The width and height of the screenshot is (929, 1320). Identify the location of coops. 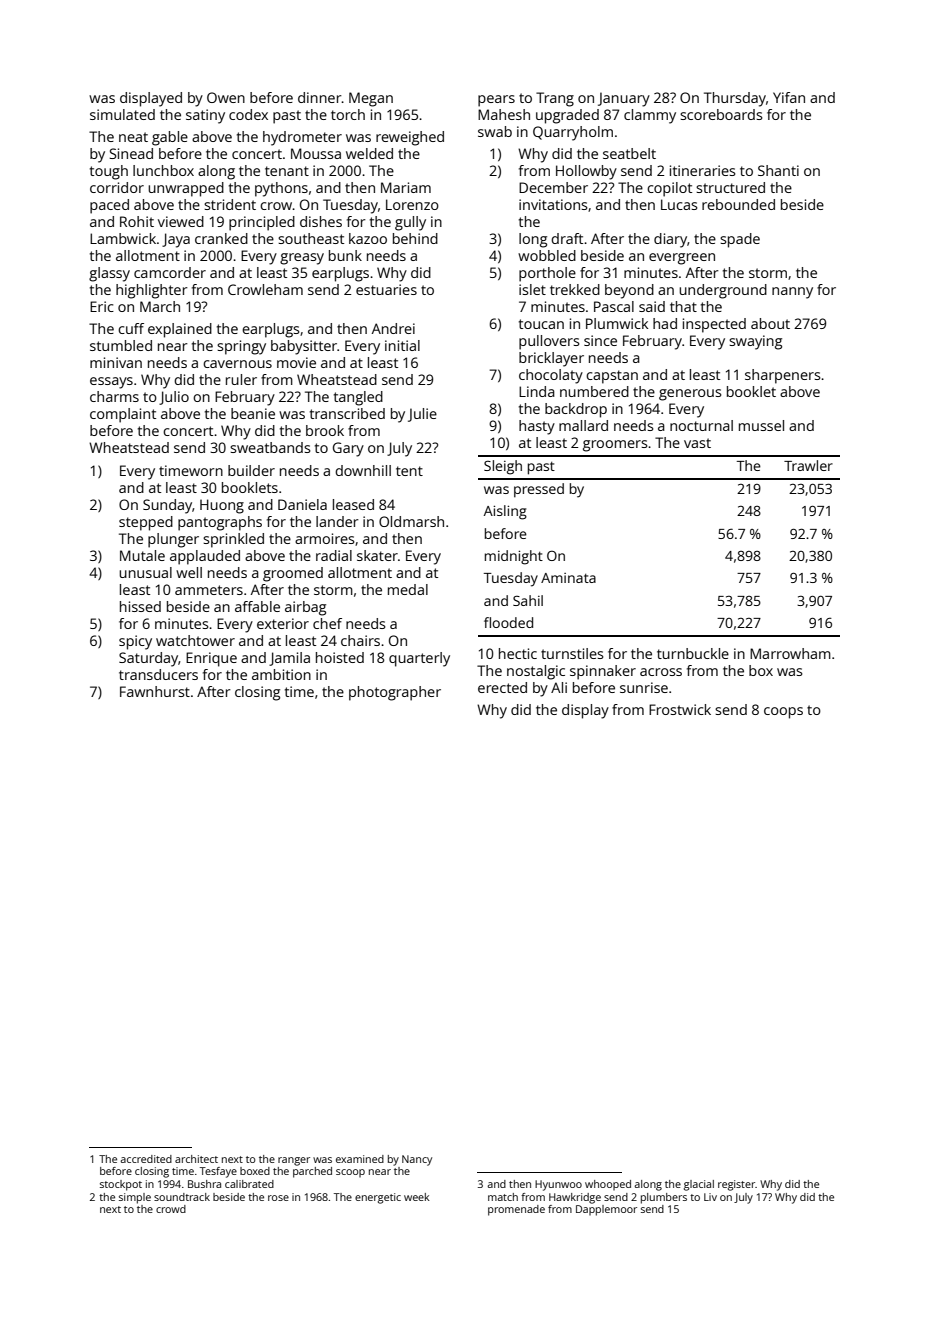
(783, 713).
